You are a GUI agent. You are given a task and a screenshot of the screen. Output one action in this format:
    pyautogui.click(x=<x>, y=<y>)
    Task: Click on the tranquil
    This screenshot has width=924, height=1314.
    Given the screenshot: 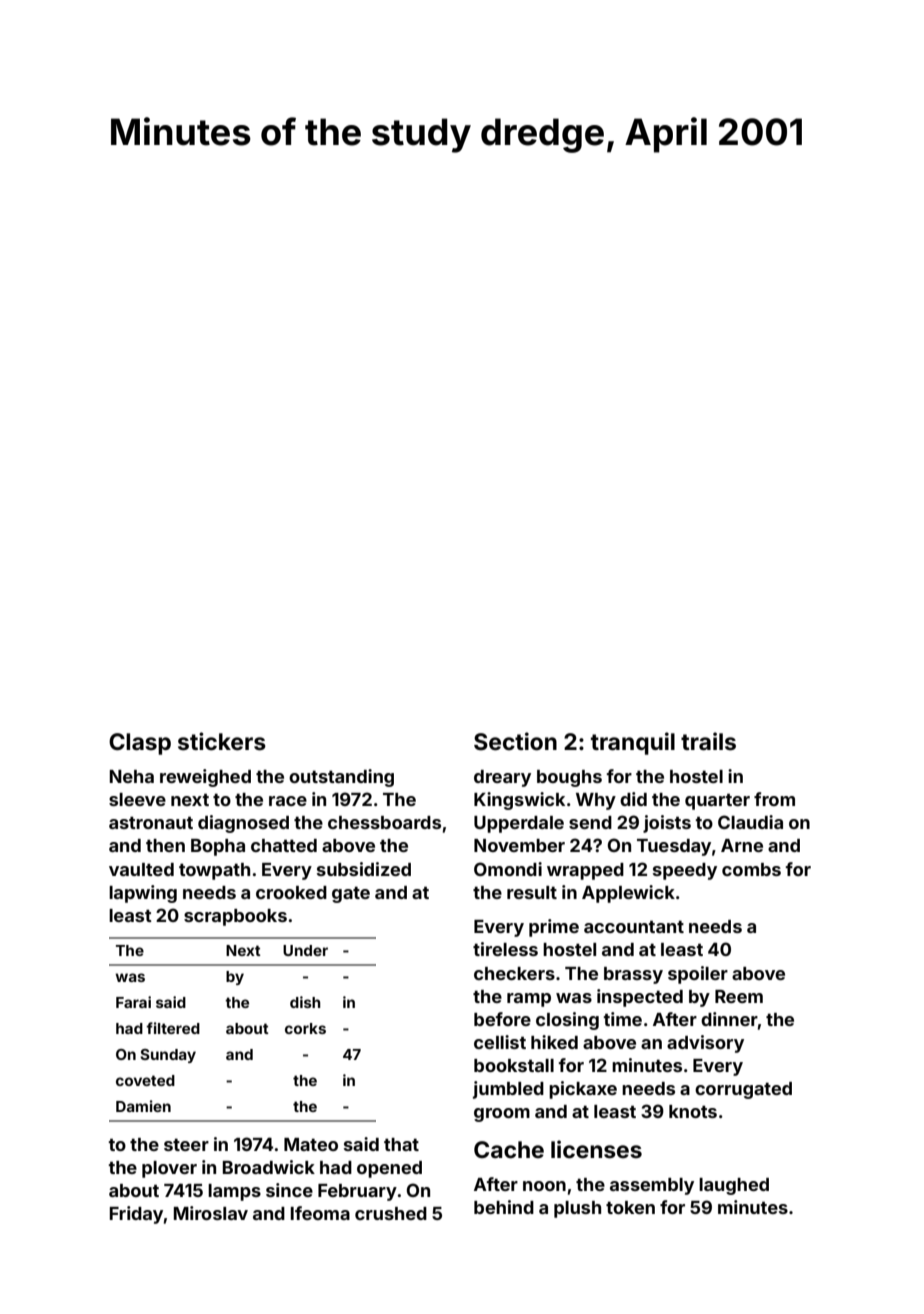 What is the action you would take?
    pyautogui.click(x=633, y=743)
